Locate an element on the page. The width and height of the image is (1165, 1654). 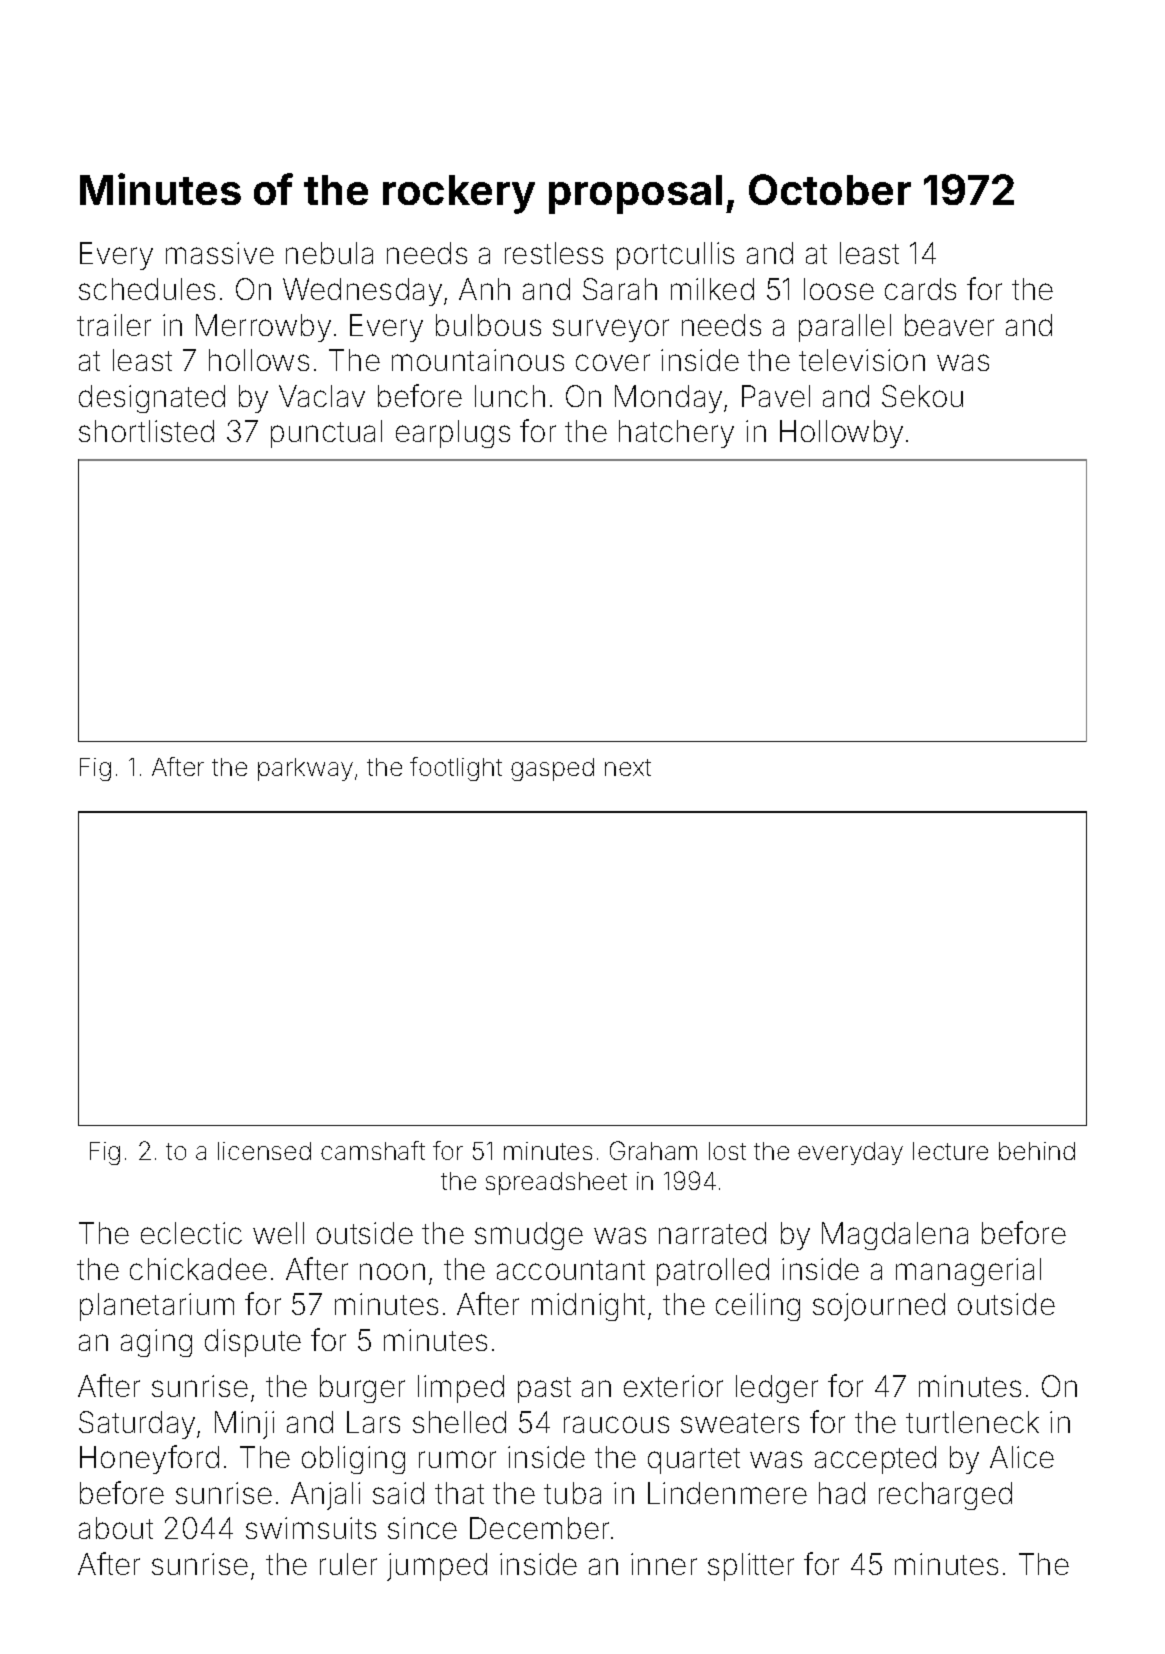
cards is located at coordinates (920, 289).
